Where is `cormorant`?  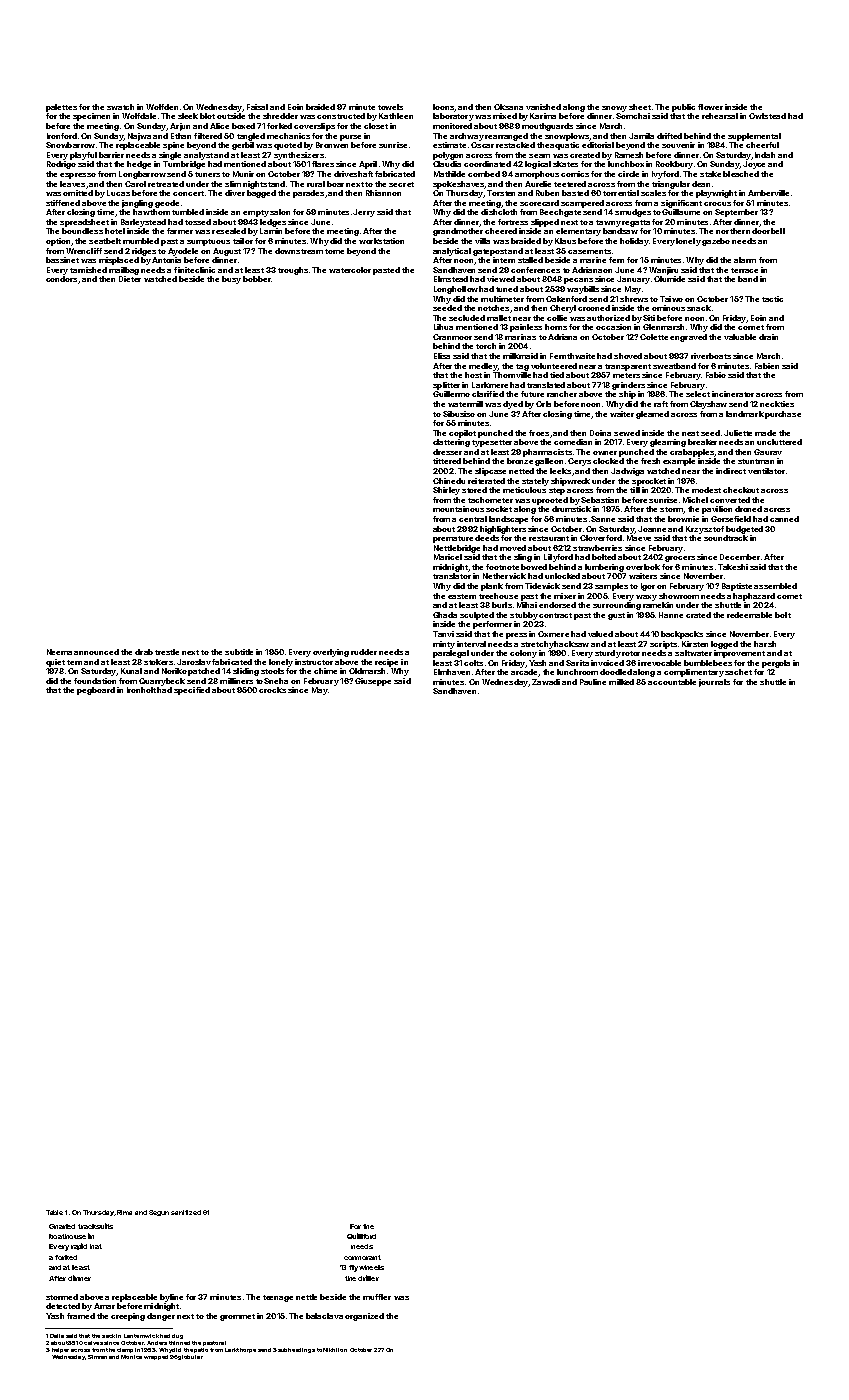 cormorant is located at coordinates (362, 1257).
